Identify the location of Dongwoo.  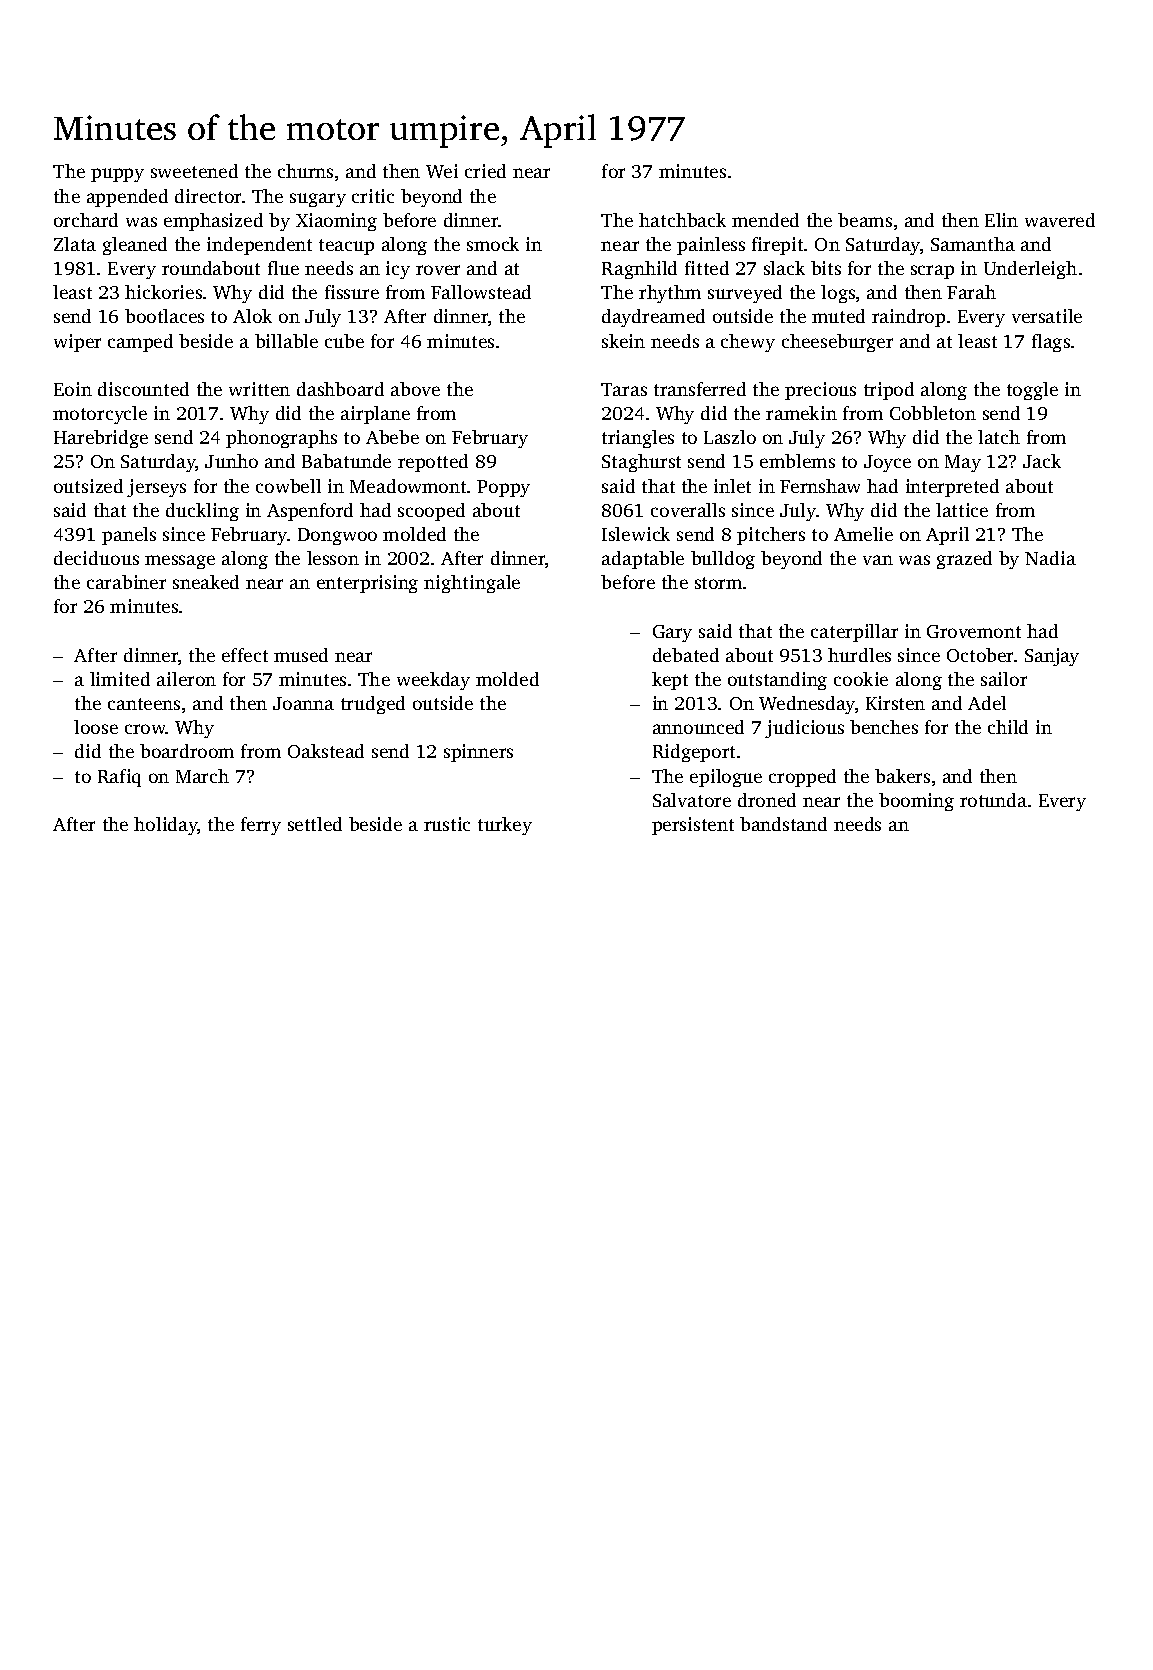
(337, 536).
